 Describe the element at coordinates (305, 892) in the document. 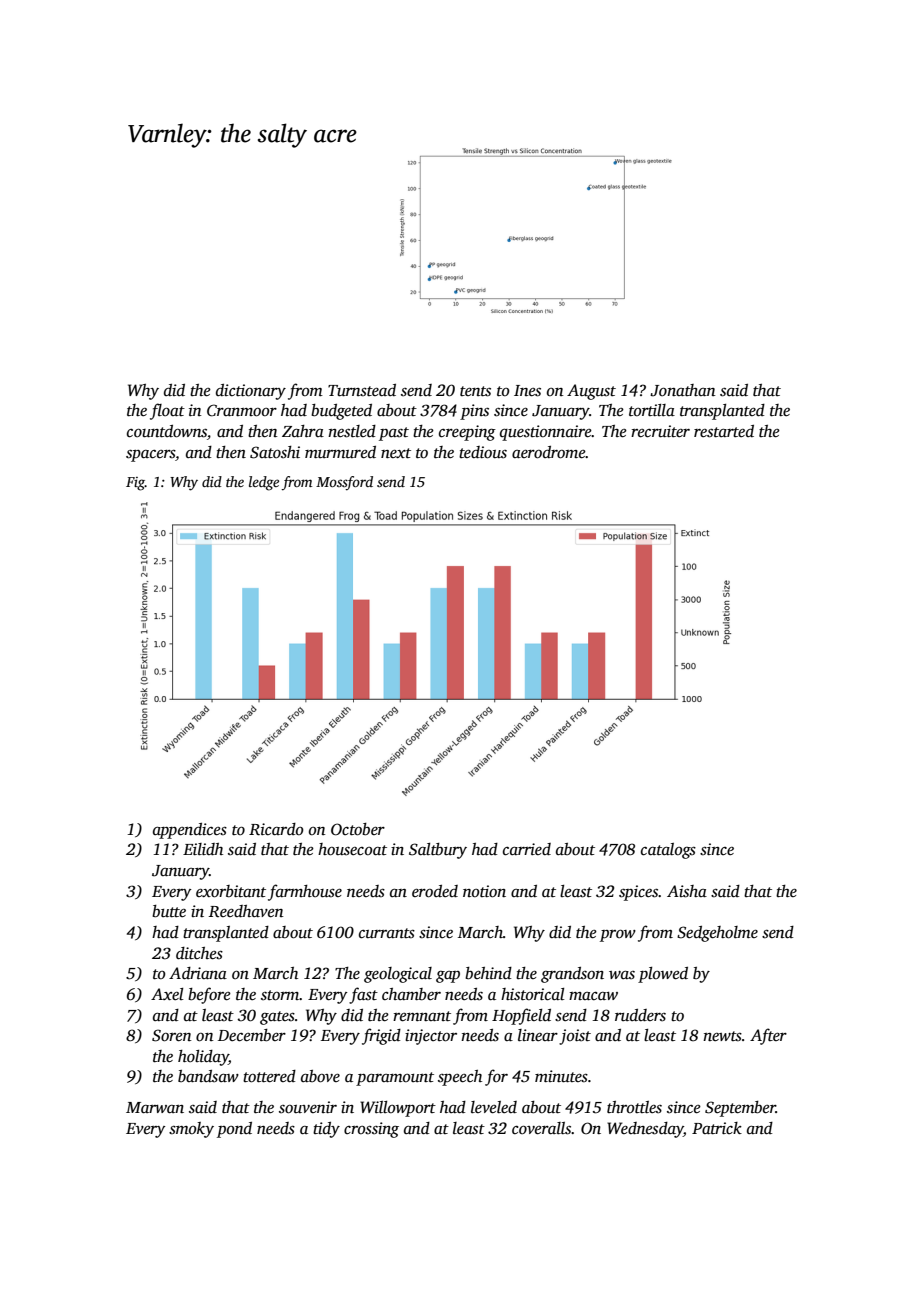

I see `farmhouse` at that location.
